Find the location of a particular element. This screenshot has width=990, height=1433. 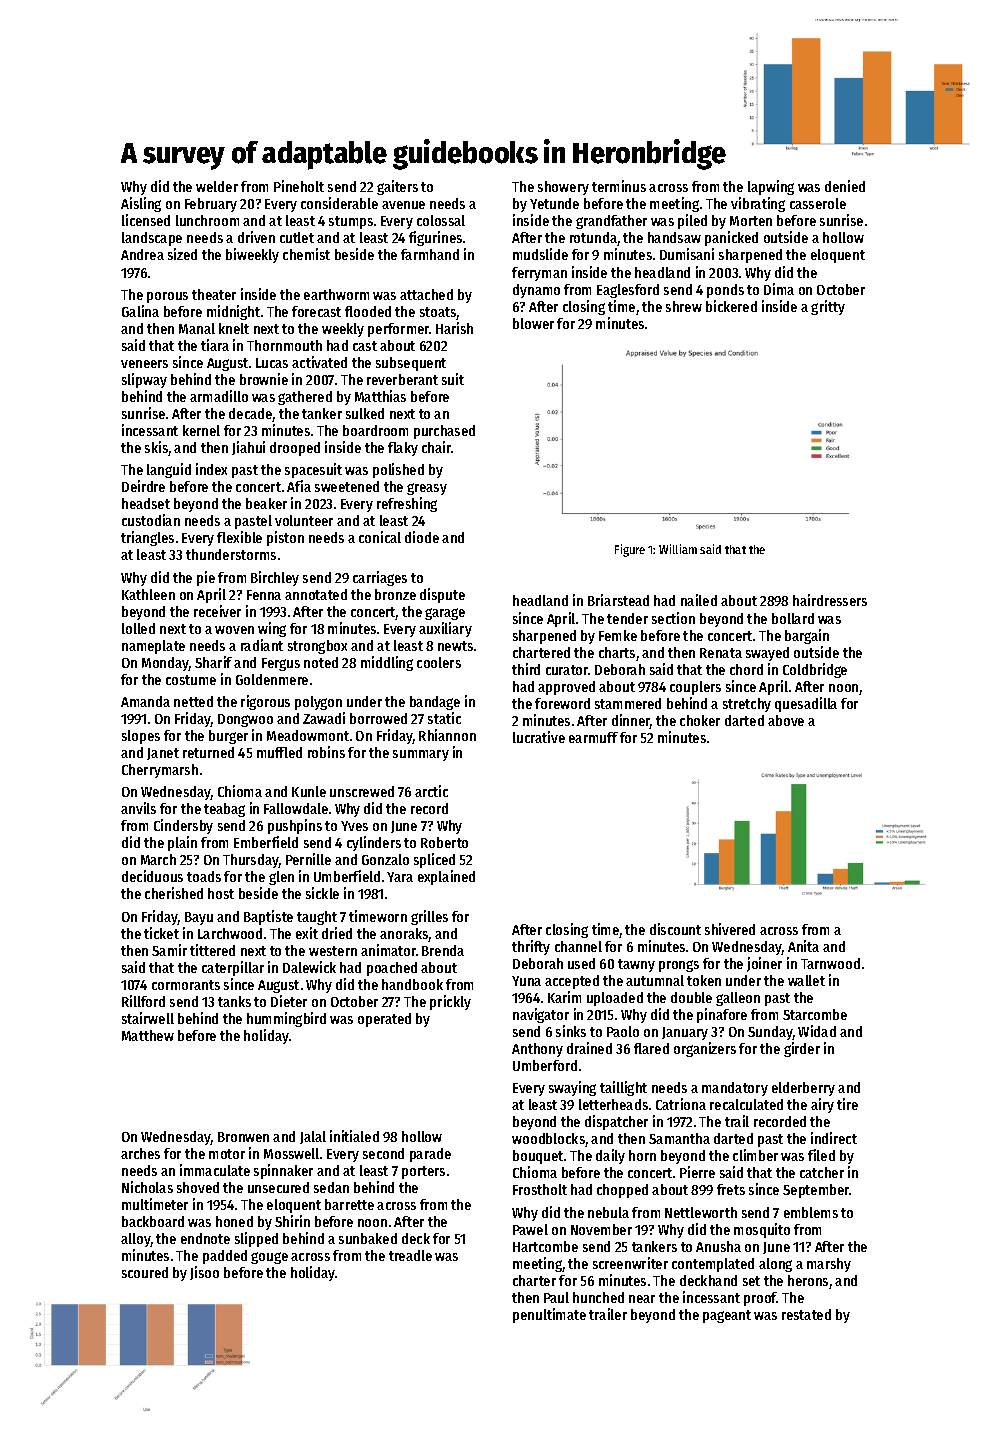

Jisoo is located at coordinates (204, 1273).
